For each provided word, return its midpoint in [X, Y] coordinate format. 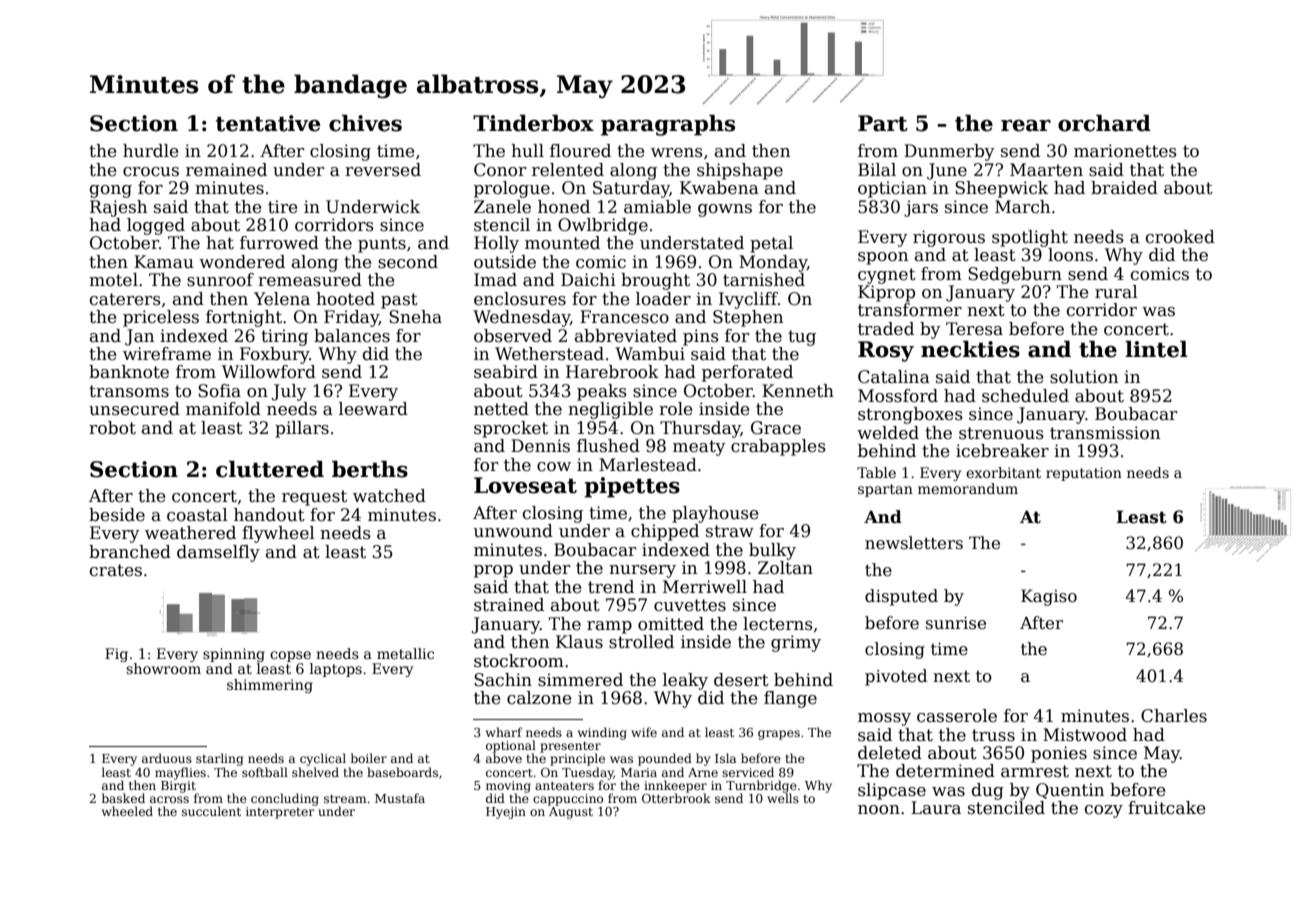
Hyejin [506, 813]
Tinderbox [533, 123]
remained [226, 170]
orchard [1104, 123]
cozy [1104, 811]
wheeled [127, 811]
